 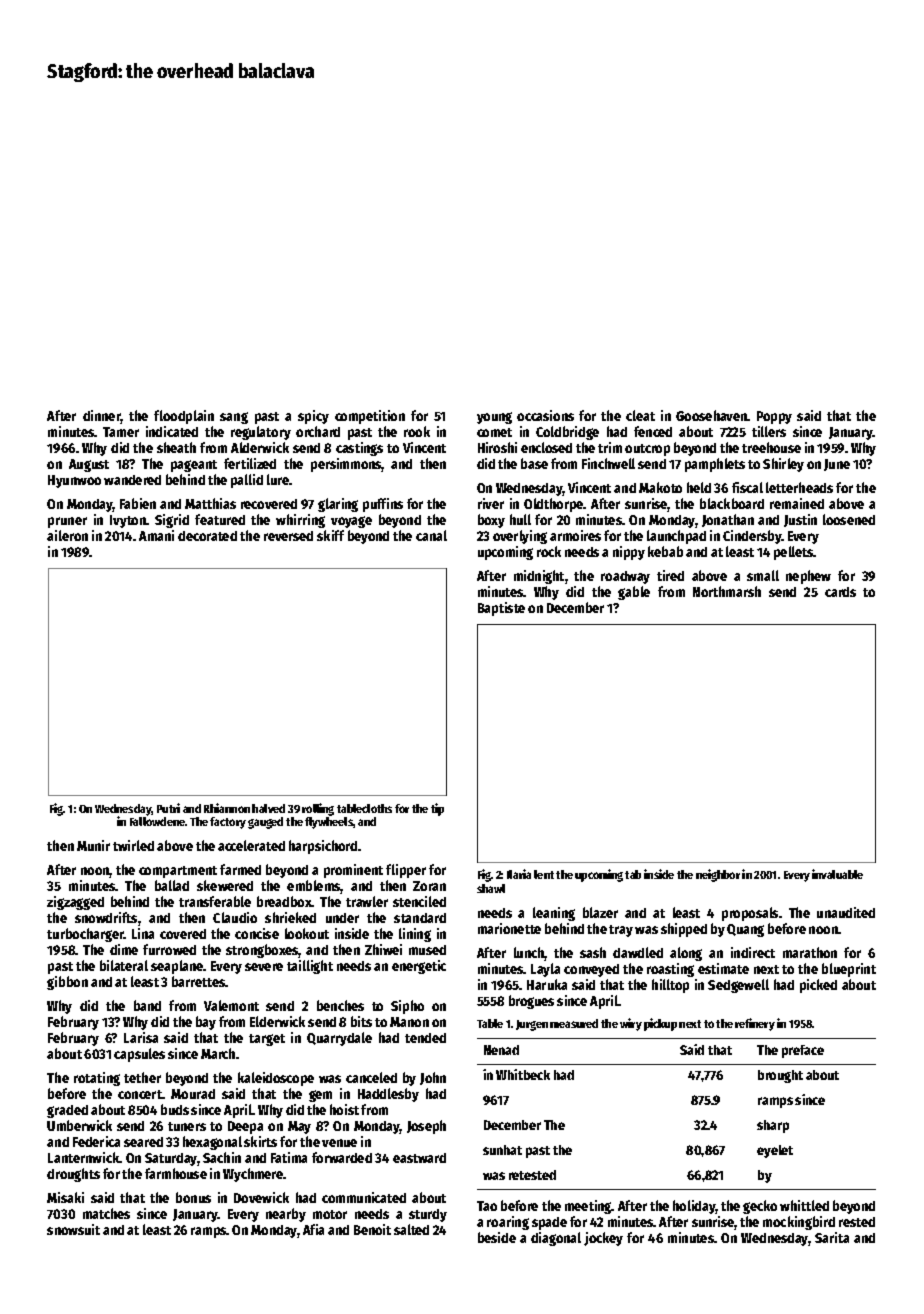 I want to click on beside, so click(x=497, y=1237).
